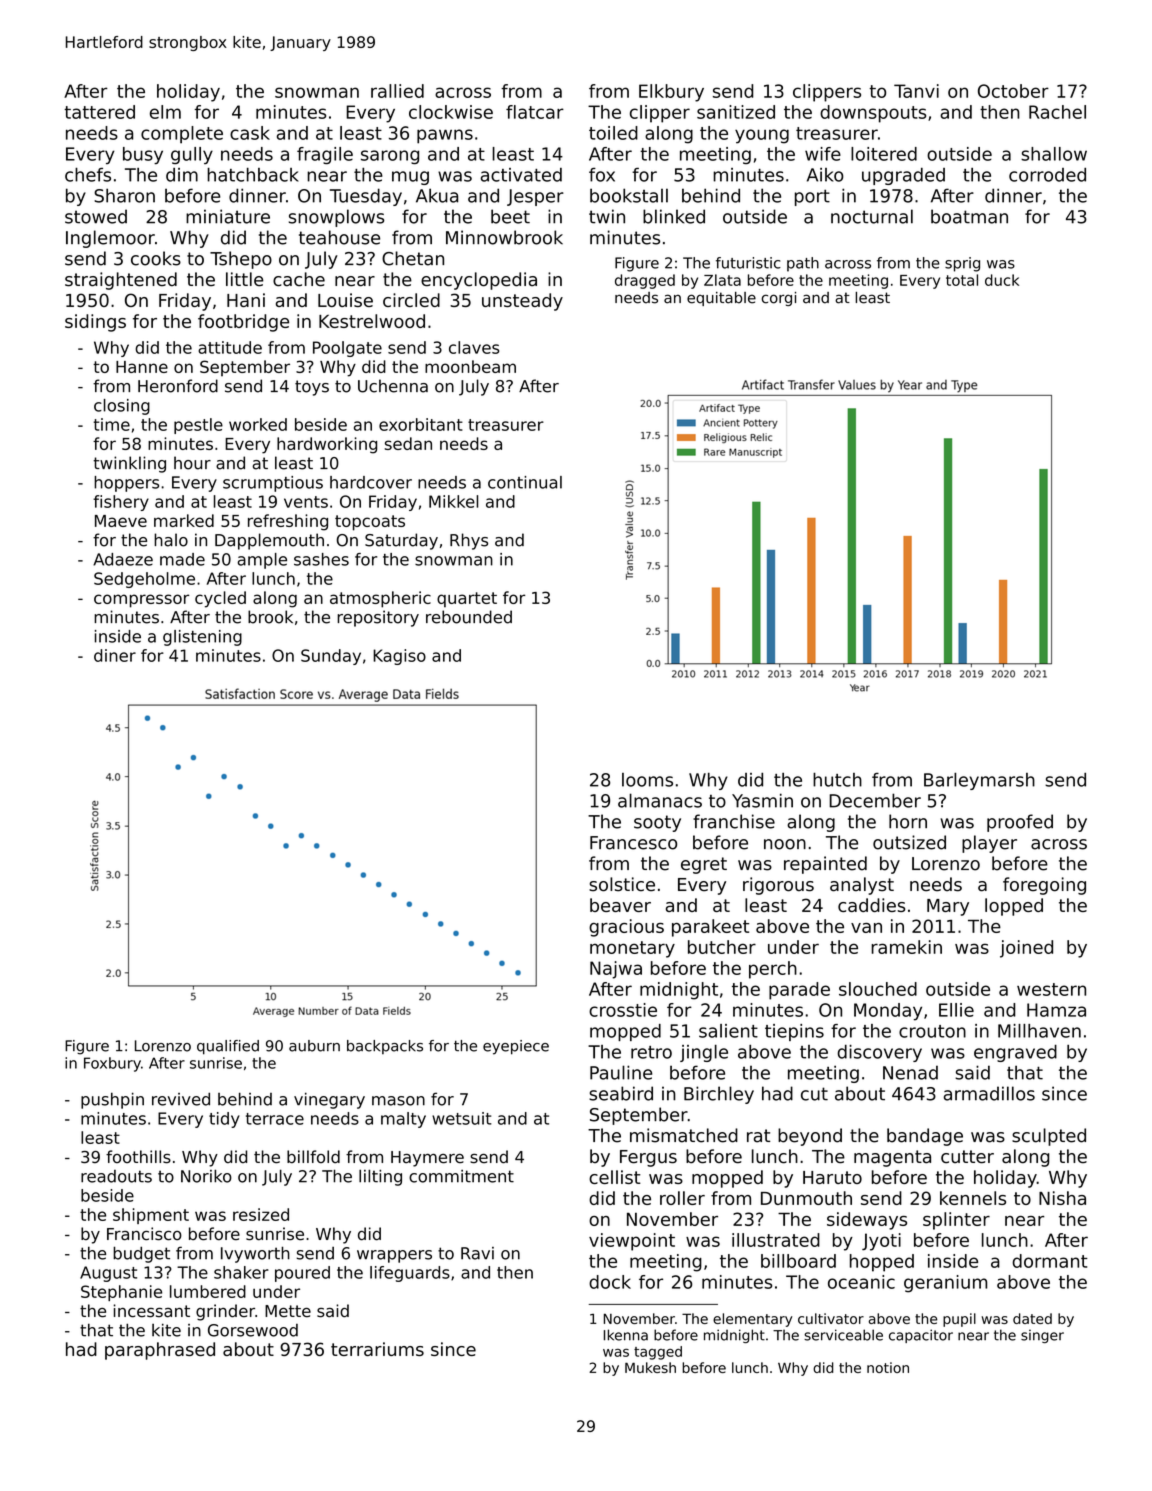 The image size is (1152, 1491). What do you see at coordinates (522, 302) in the screenshot?
I see `unsteady` at bounding box center [522, 302].
